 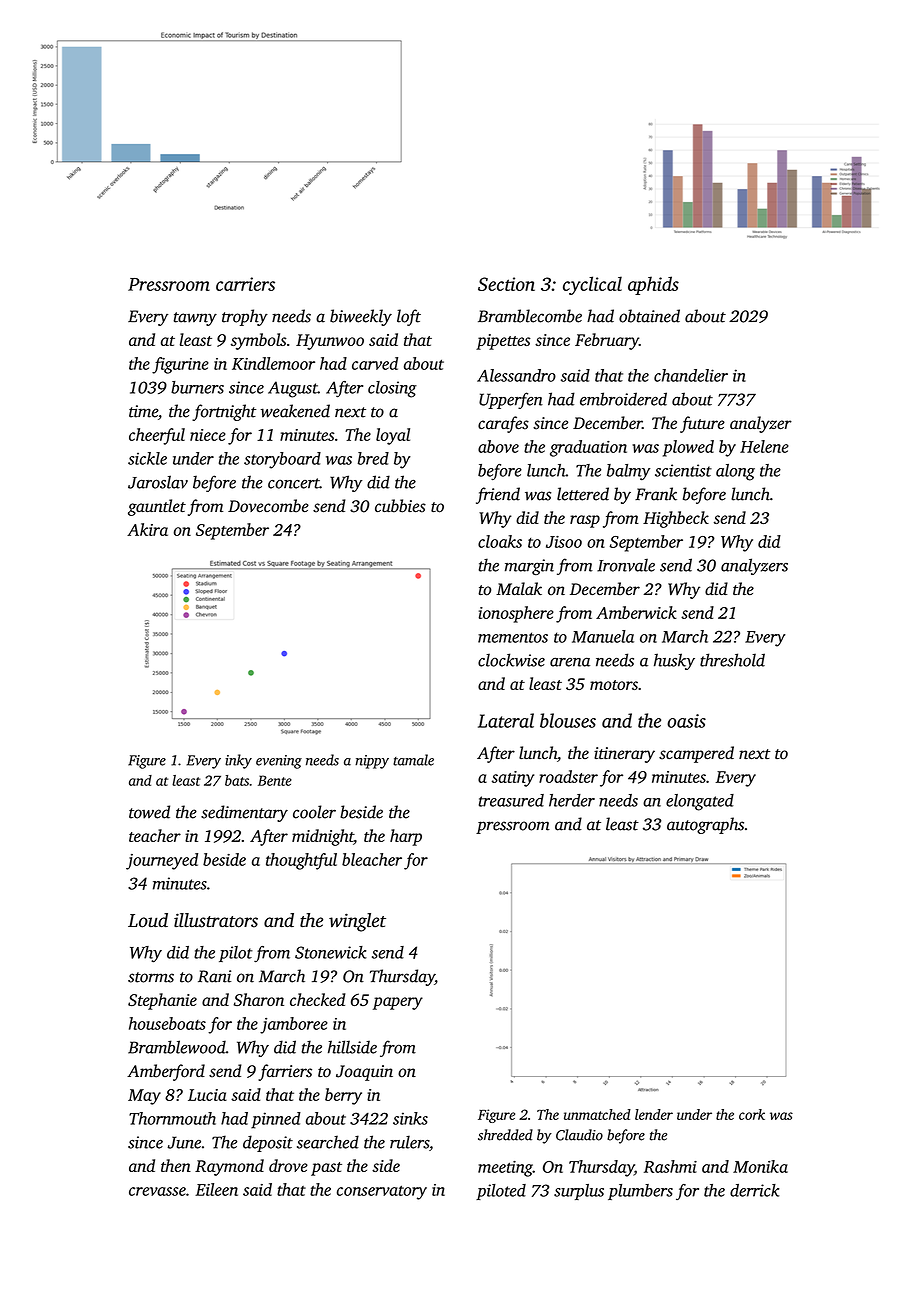 I want to click on Bramblewood, so click(x=177, y=1047).
